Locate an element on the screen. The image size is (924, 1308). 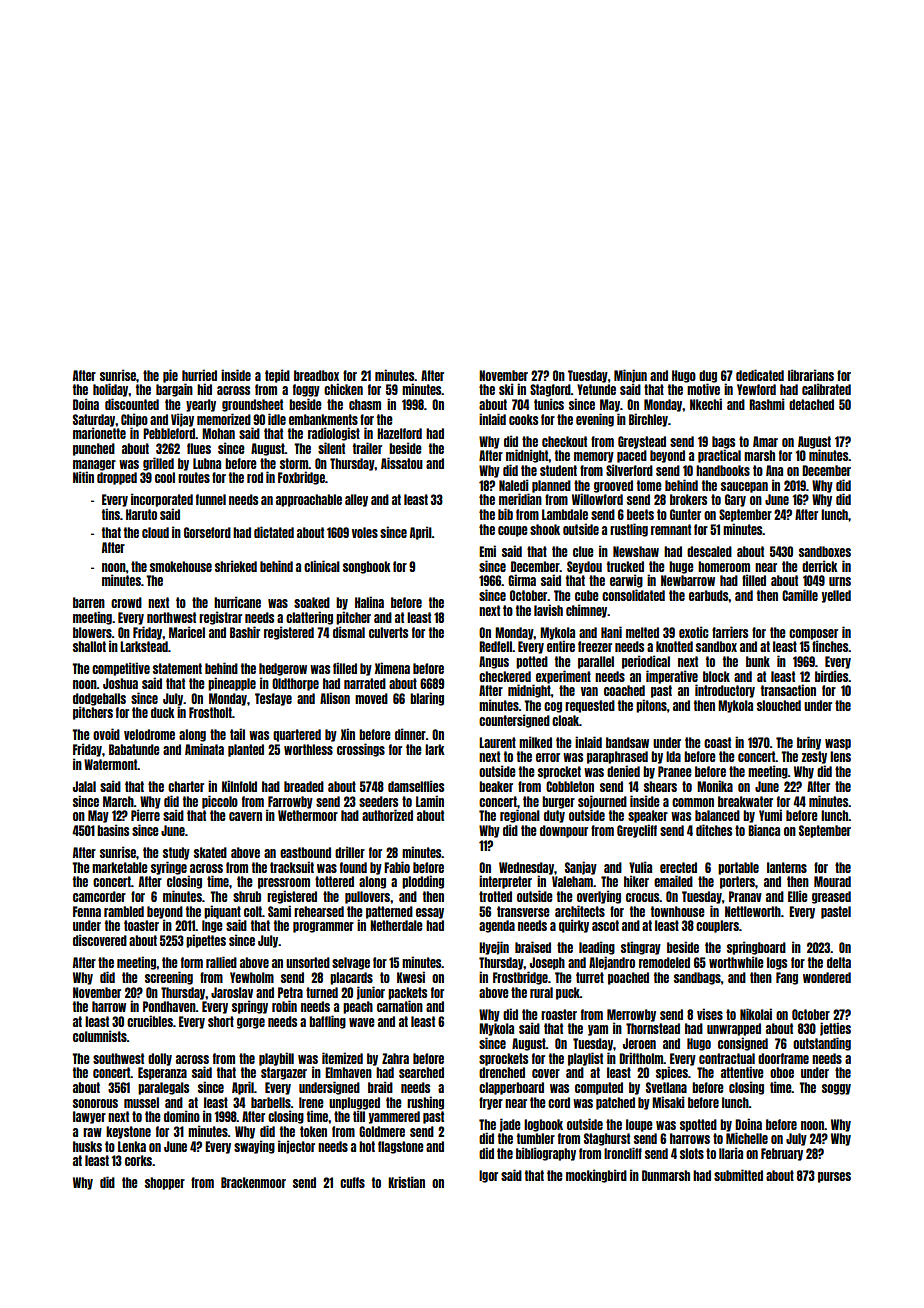
couplers is located at coordinates (717, 926).
